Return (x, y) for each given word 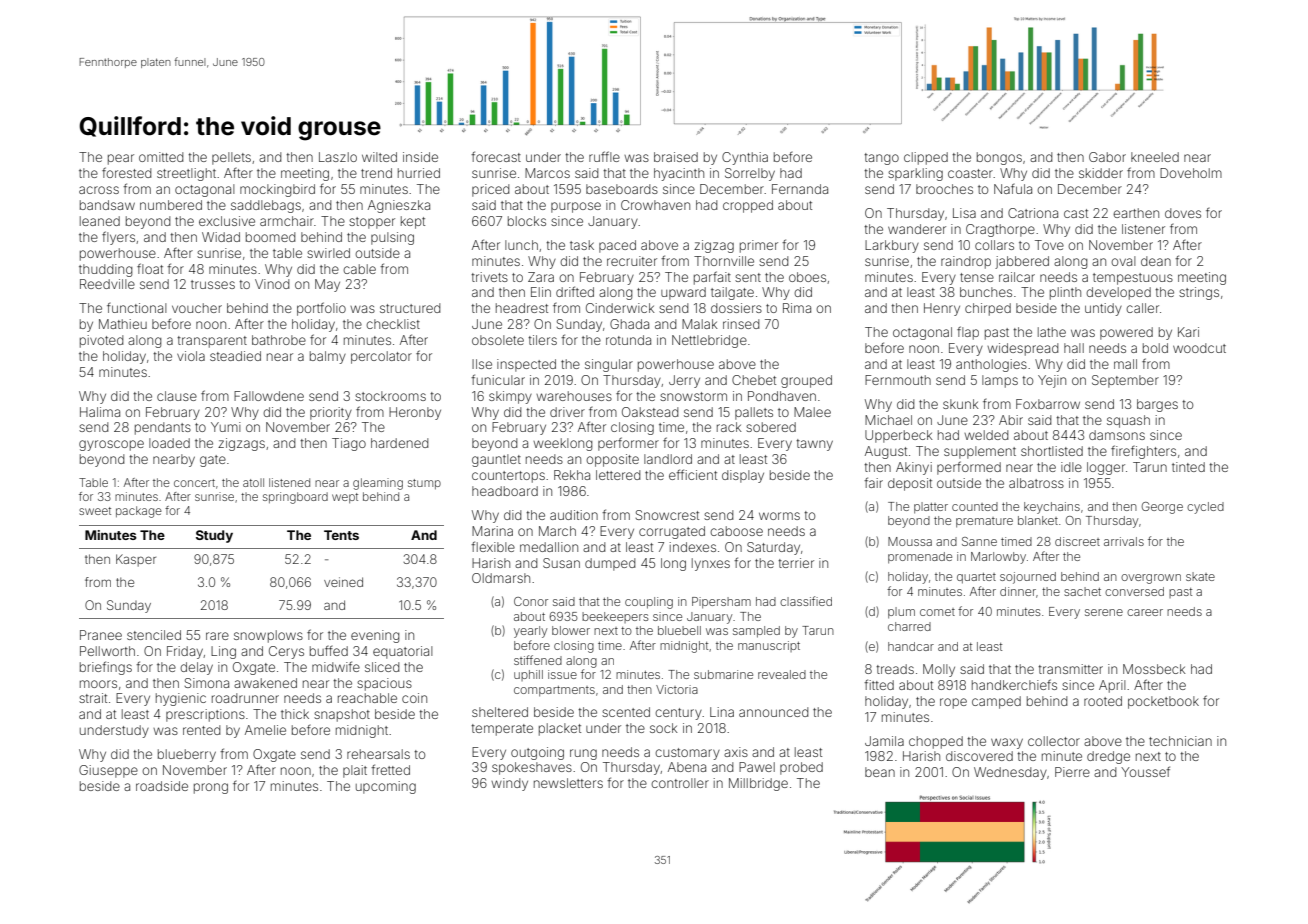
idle (1071, 467)
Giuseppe (108, 771)
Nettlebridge (709, 341)
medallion (549, 547)
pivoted (101, 341)
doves (1183, 213)
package (139, 512)
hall (1074, 348)
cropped (748, 206)
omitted (161, 157)
